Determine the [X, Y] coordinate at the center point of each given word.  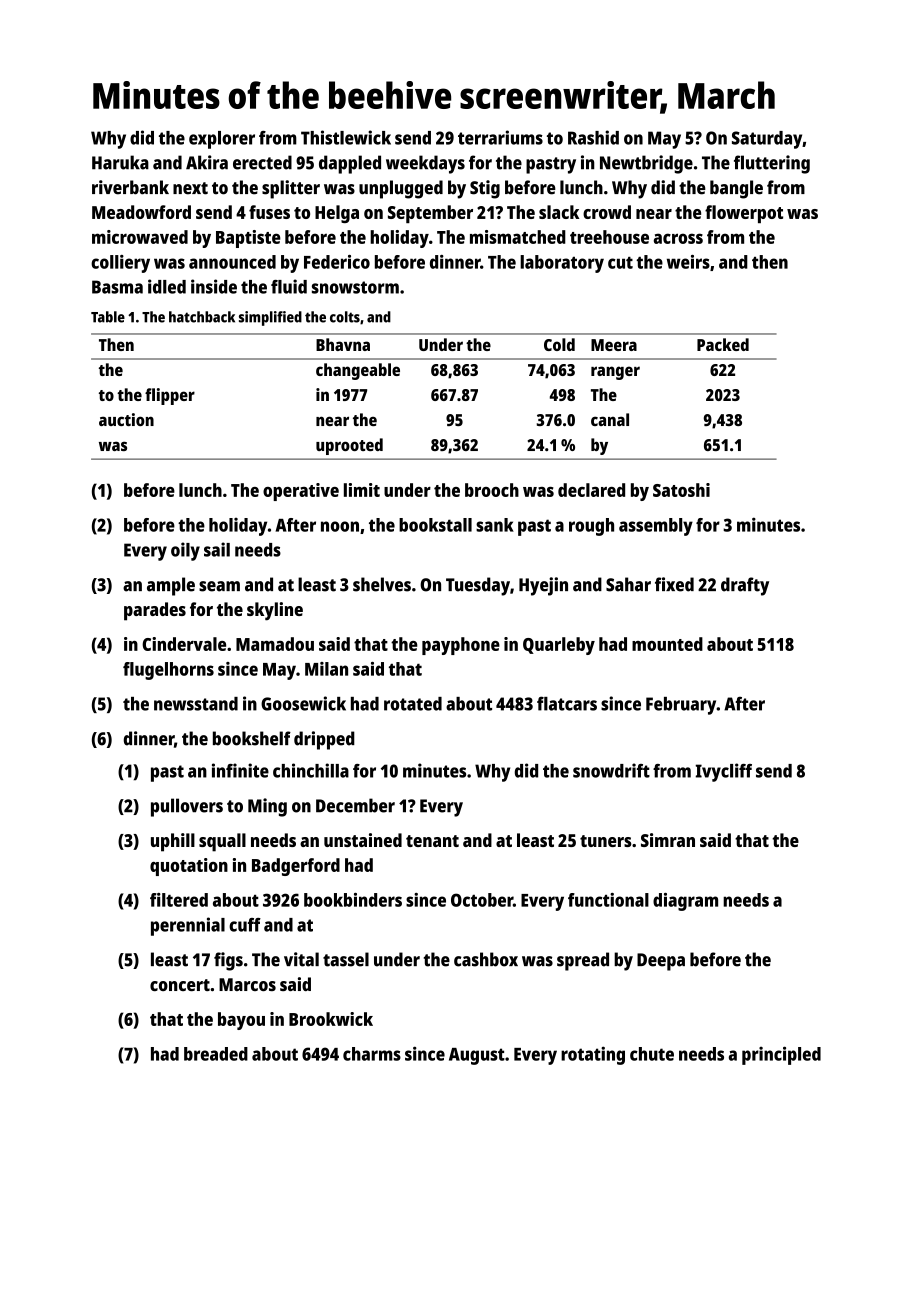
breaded [216, 1054]
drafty [745, 586]
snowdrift [611, 770]
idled [167, 286]
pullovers [187, 807]
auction [126, 419]
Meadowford [141, 212]
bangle [736, 189]
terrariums [500, 137]
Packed [723, 344]
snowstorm [355, 287]
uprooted [349, 446]
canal [610, 419]
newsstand [196, 704]
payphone [461, 646]
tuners [605, 841]
